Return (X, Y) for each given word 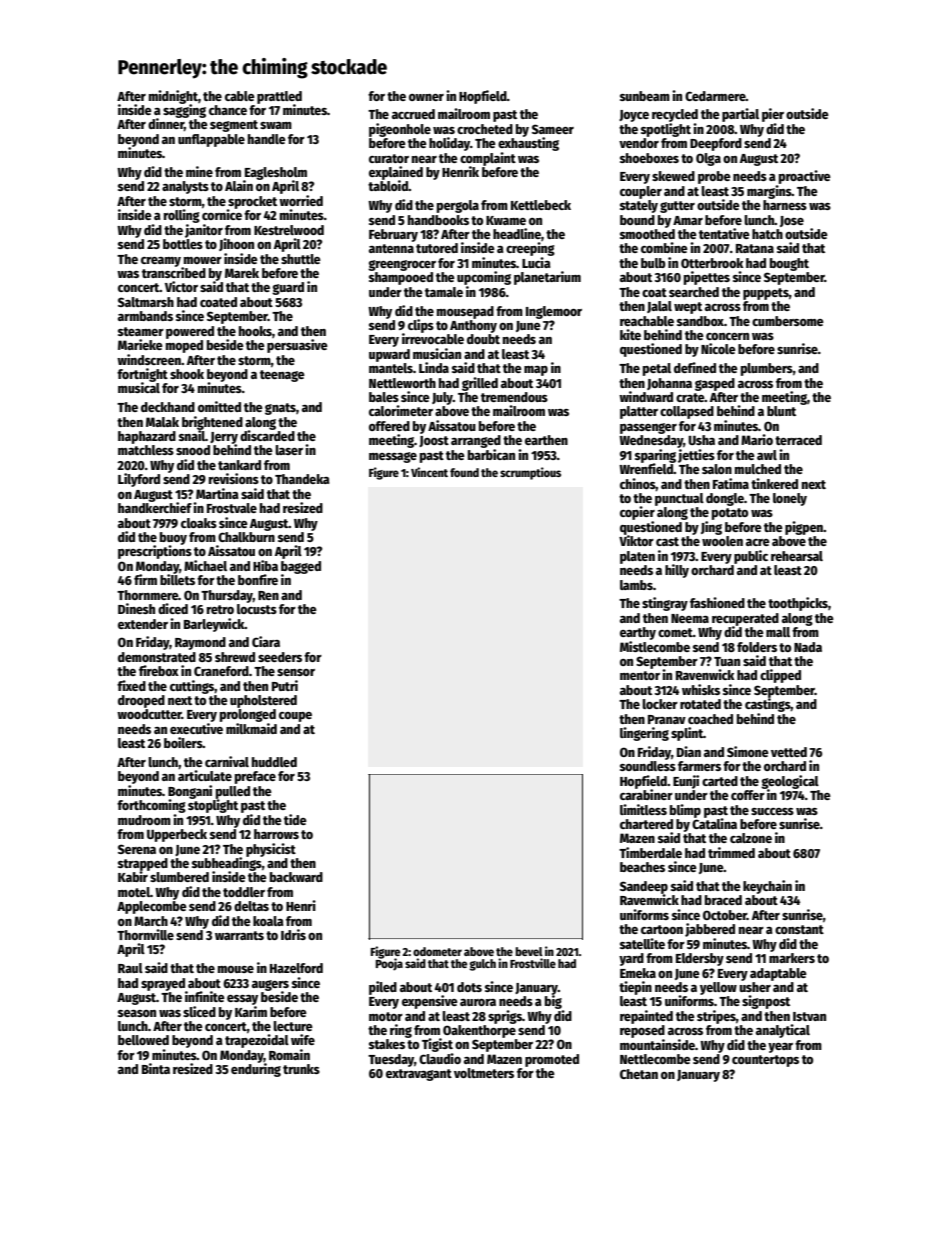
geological (790, 782)
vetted (789, 752)
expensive (430, 1002)
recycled (675, 115)
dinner (166, 124)
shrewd (235, 657)
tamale (444, 292)
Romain (289, 1054)
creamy (161, 262)
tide (295, 819)
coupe (295, 717)
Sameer (553, 129)
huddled (274, 762)
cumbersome (788, 321)
